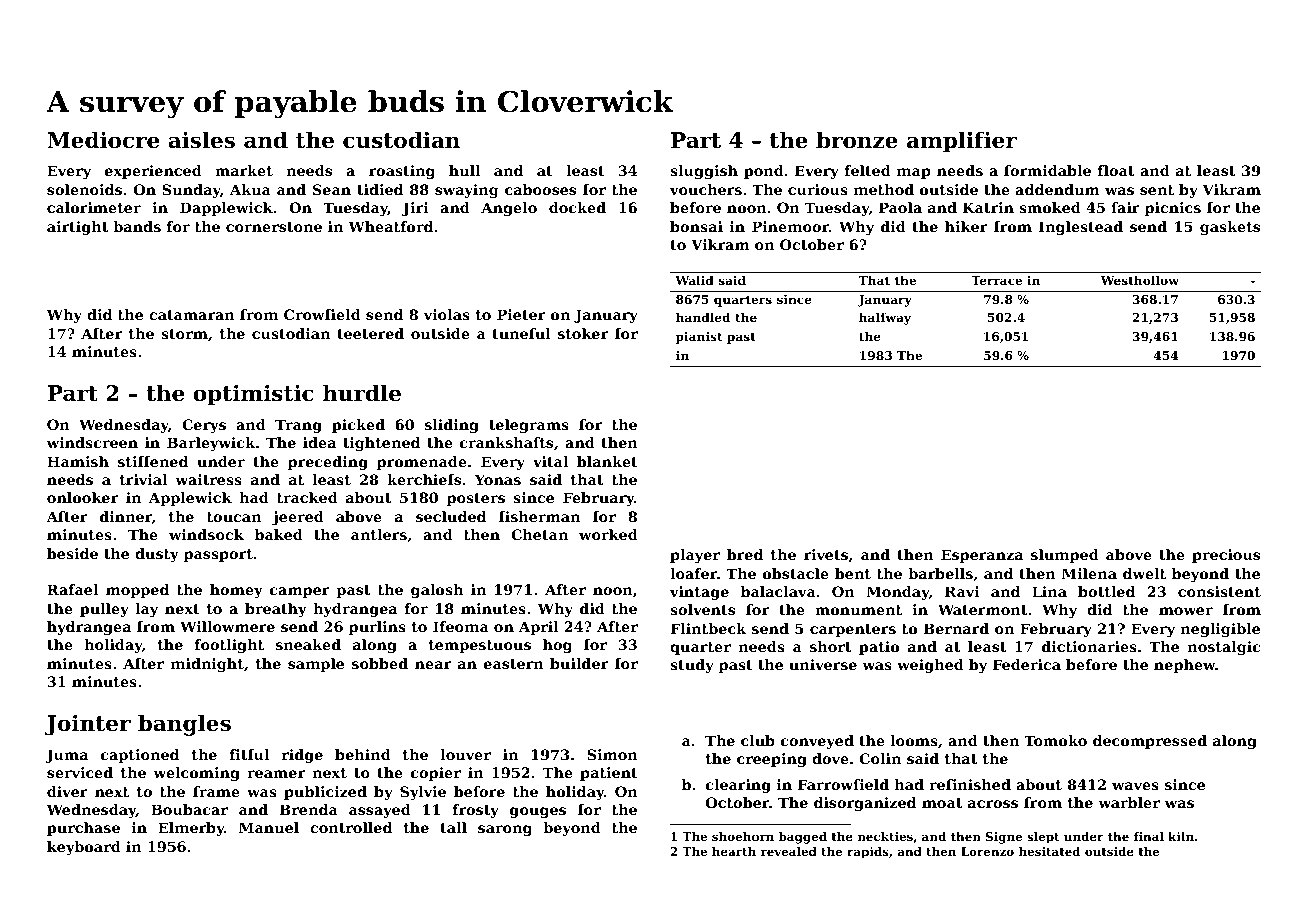 The height and width of the page is (924, 1308). What do you see at coordinates (1089, 573) in the page?
I see `Milena` at bounding box center [1089, 573].
